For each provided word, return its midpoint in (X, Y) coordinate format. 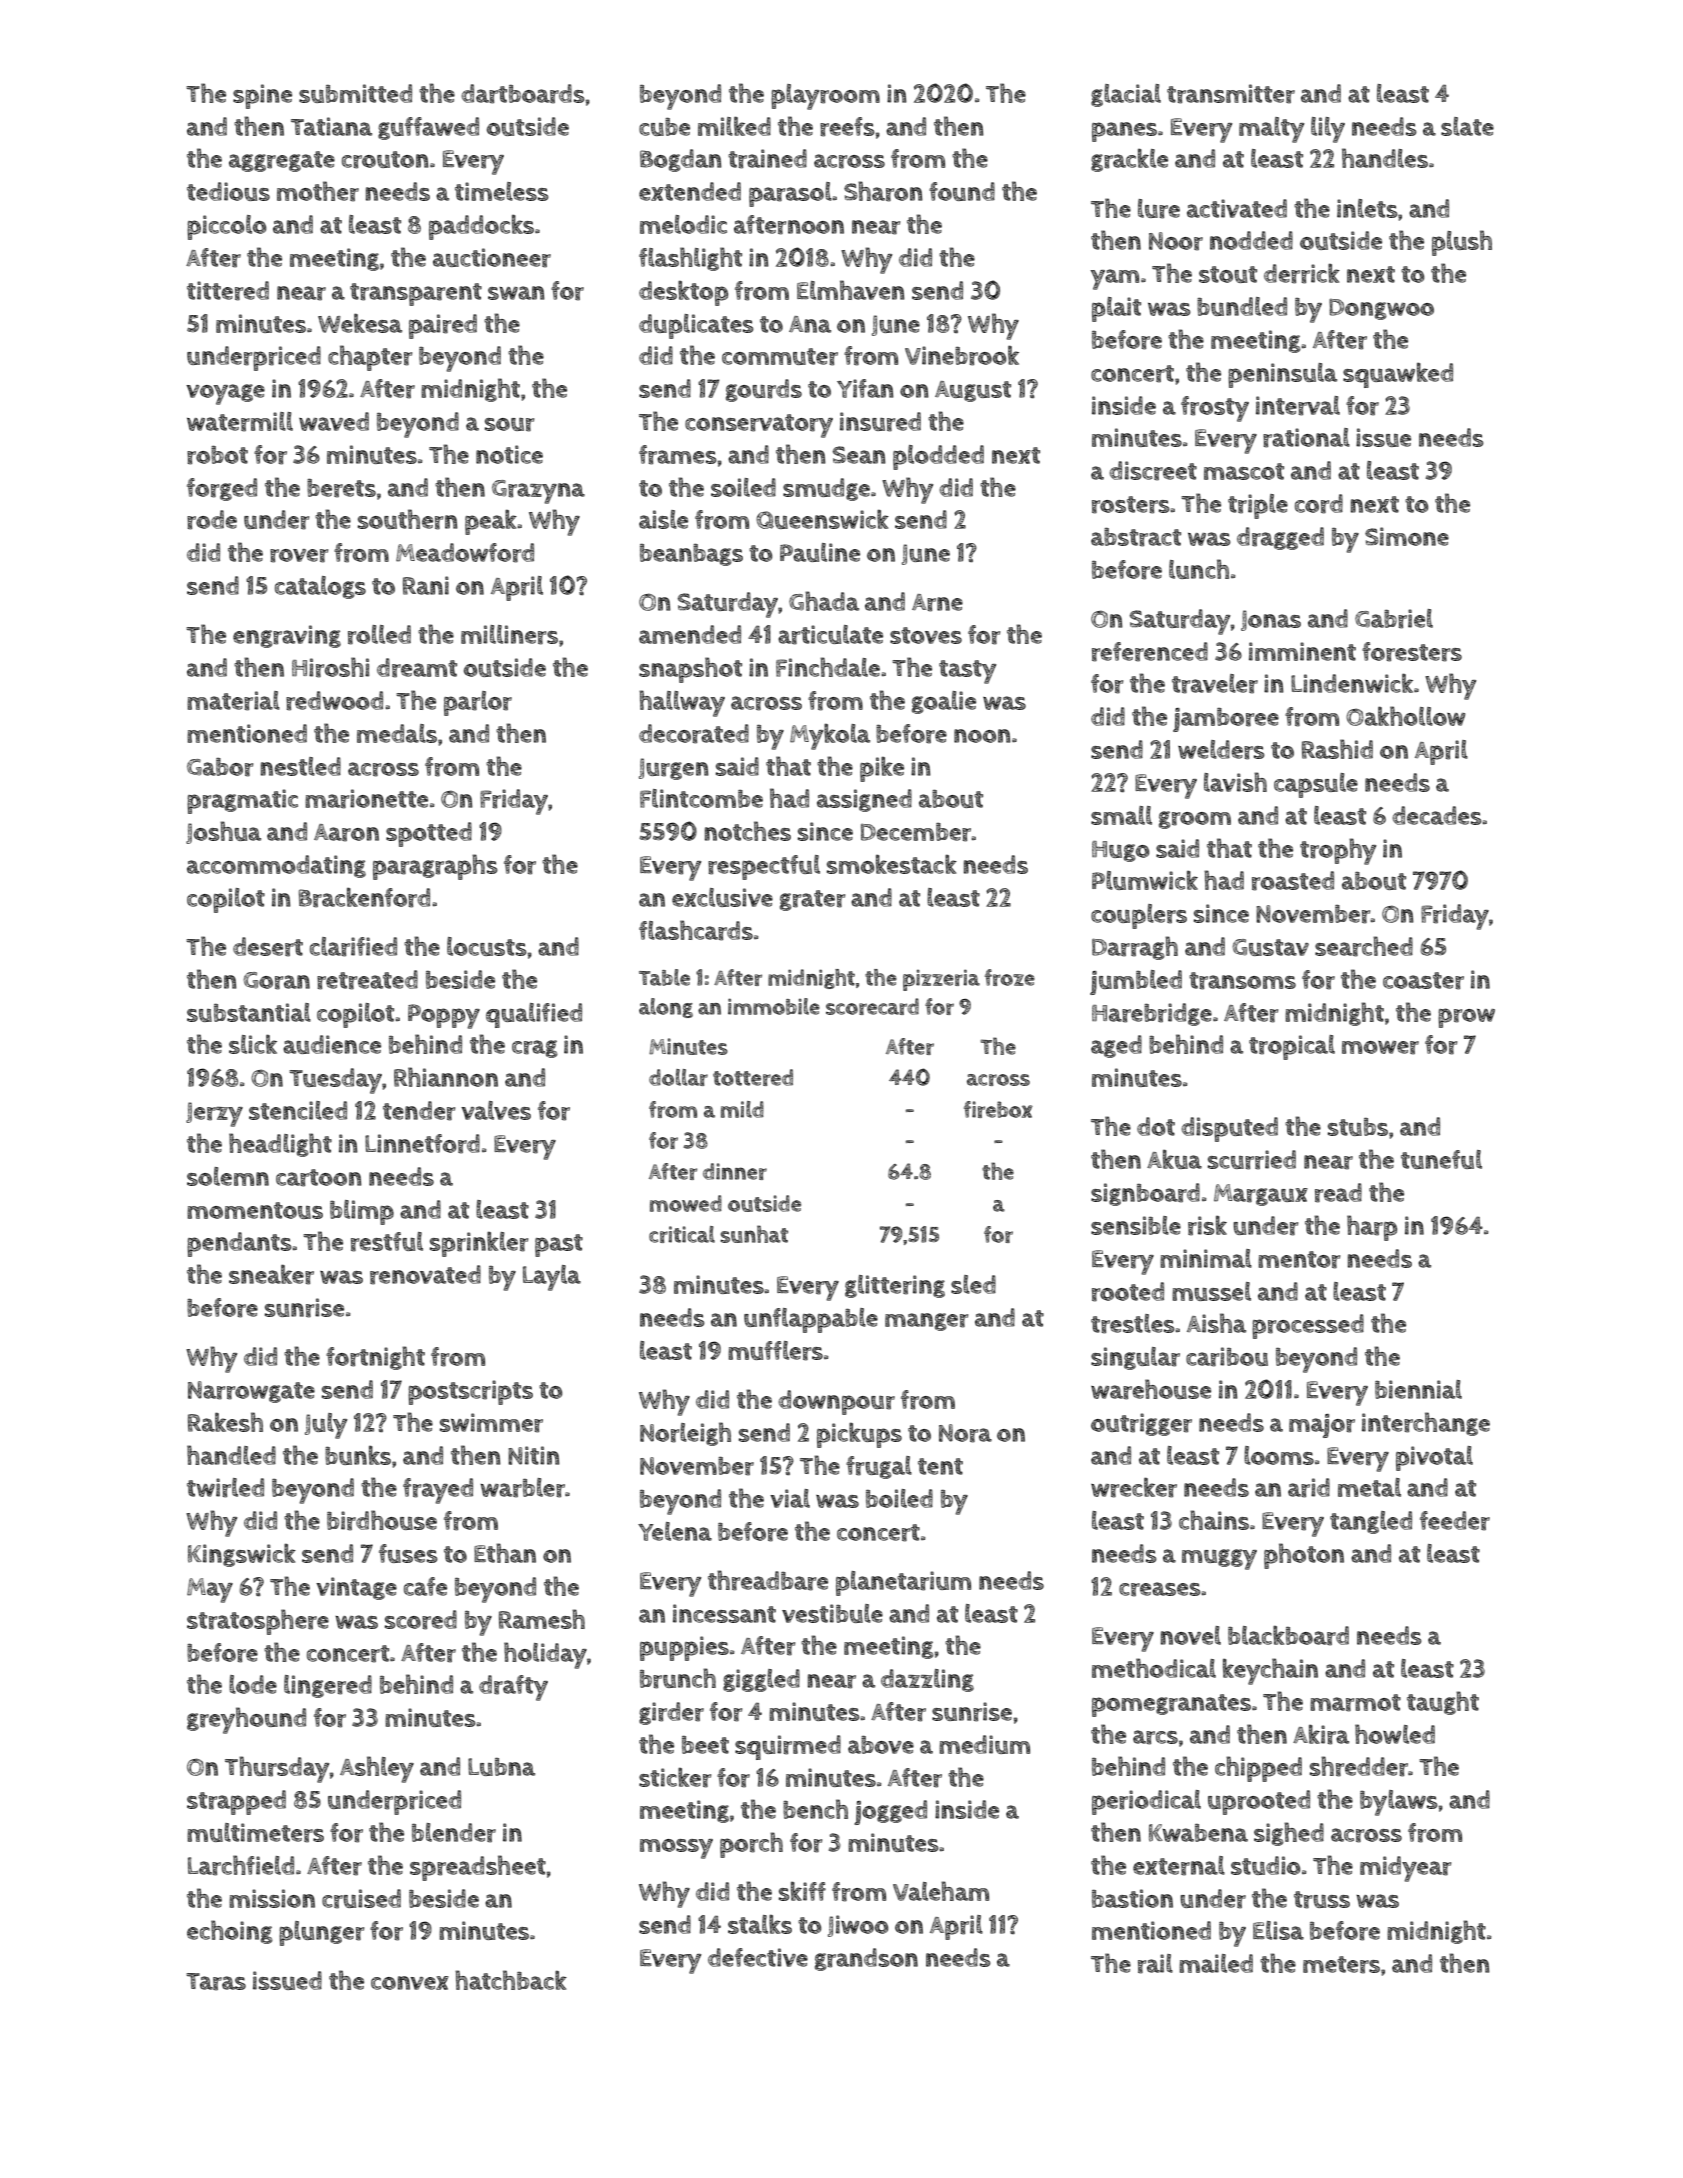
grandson (866, 1959)
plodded (938, 457)
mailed (1216, 1963)
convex (410, 1983)
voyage (225, 394)
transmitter (1231, 94)
